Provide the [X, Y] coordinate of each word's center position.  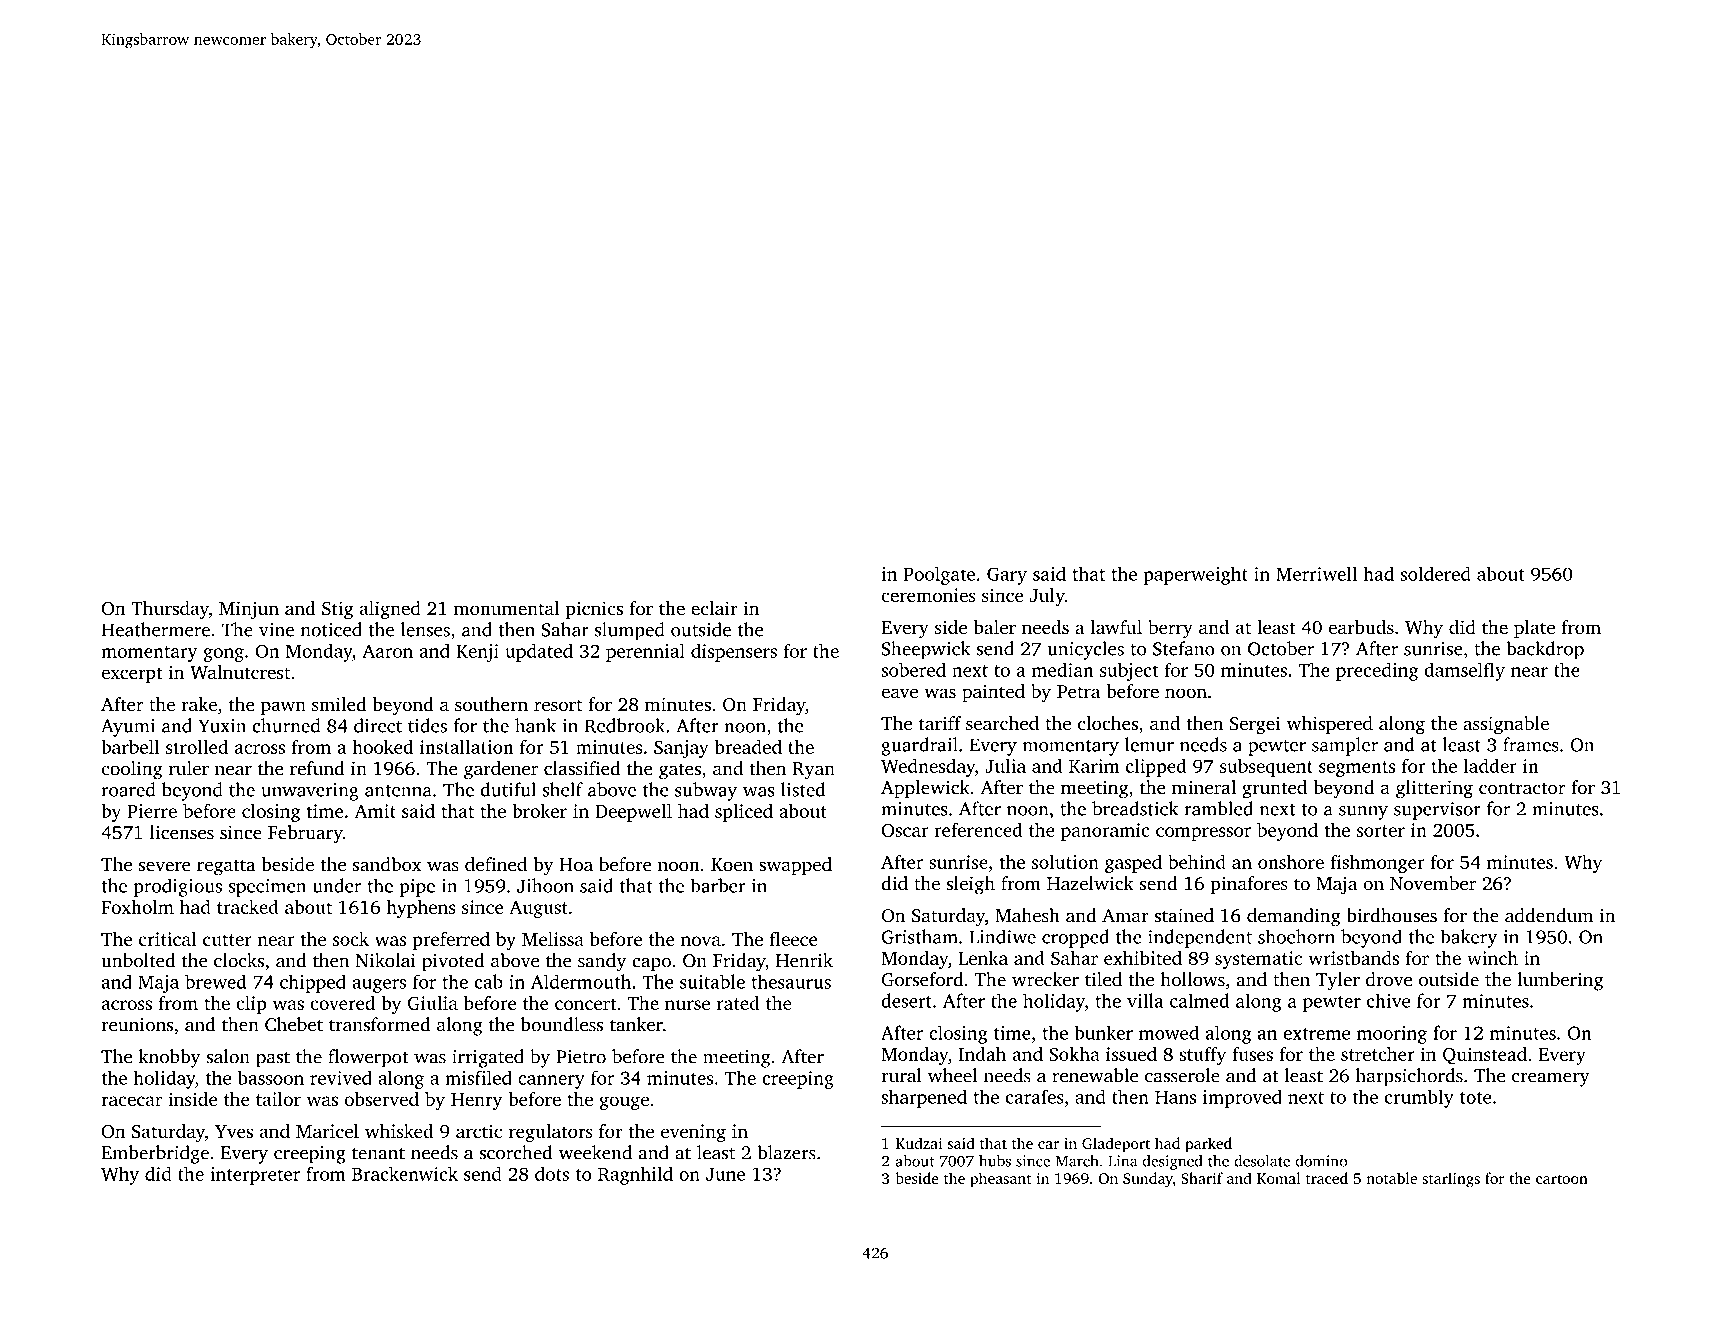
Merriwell [1316, 573]
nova [701, 941]
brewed [215, 981]
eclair [714, 608]
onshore [1291, 862]
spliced [744, 813]
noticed [331, 629]
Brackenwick [405, 1173]
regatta [226, 867]
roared [128, 789]
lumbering [1560, 981]
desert [906, 1000]
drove [1389, 979]
